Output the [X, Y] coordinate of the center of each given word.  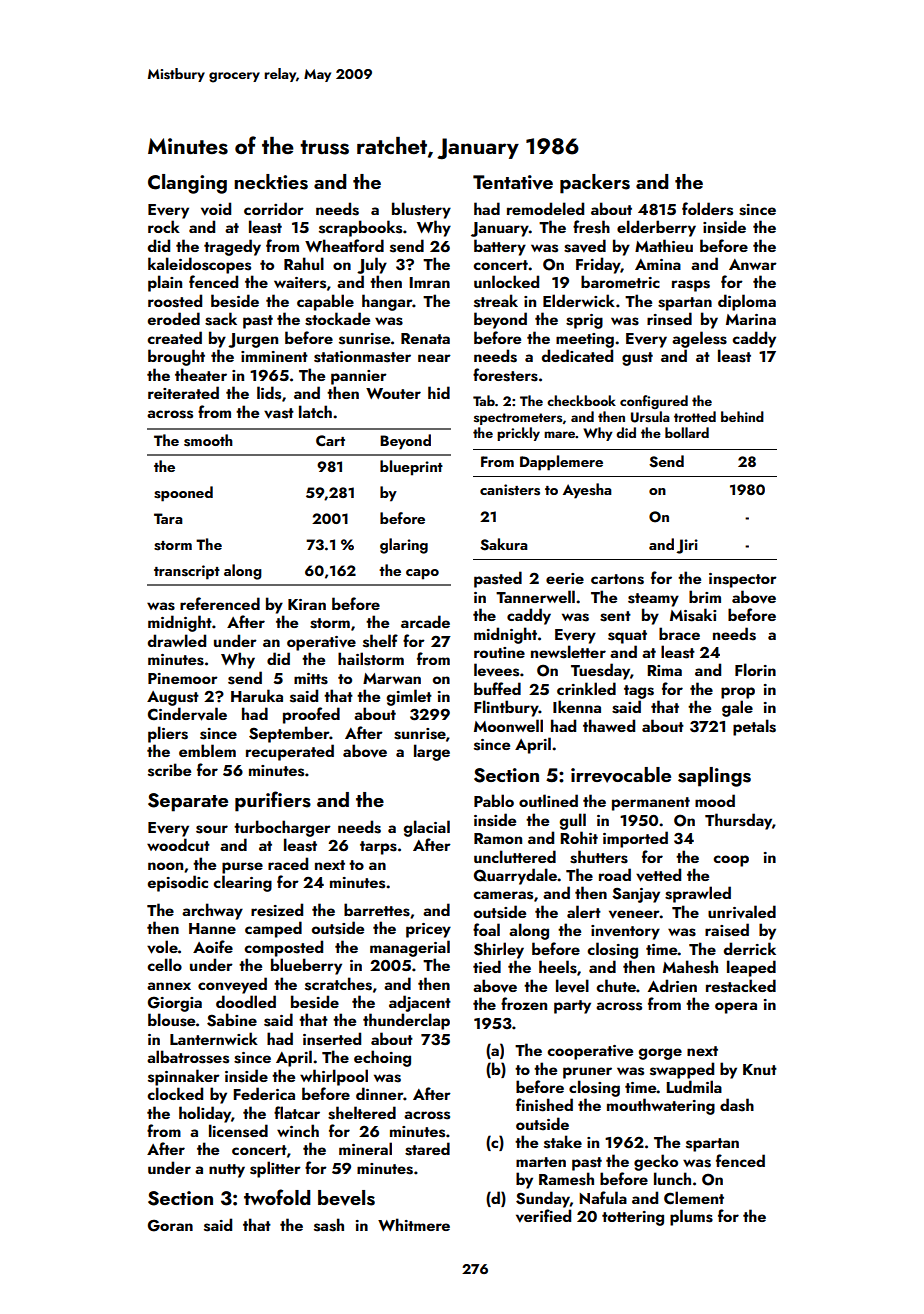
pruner [587, 1073]
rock [164, 226]
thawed [609, 725]
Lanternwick [214, 1038]
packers [595, 184]
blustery [421, 210]
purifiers [273, 801]
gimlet [409, 697]
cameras [503, 895]
